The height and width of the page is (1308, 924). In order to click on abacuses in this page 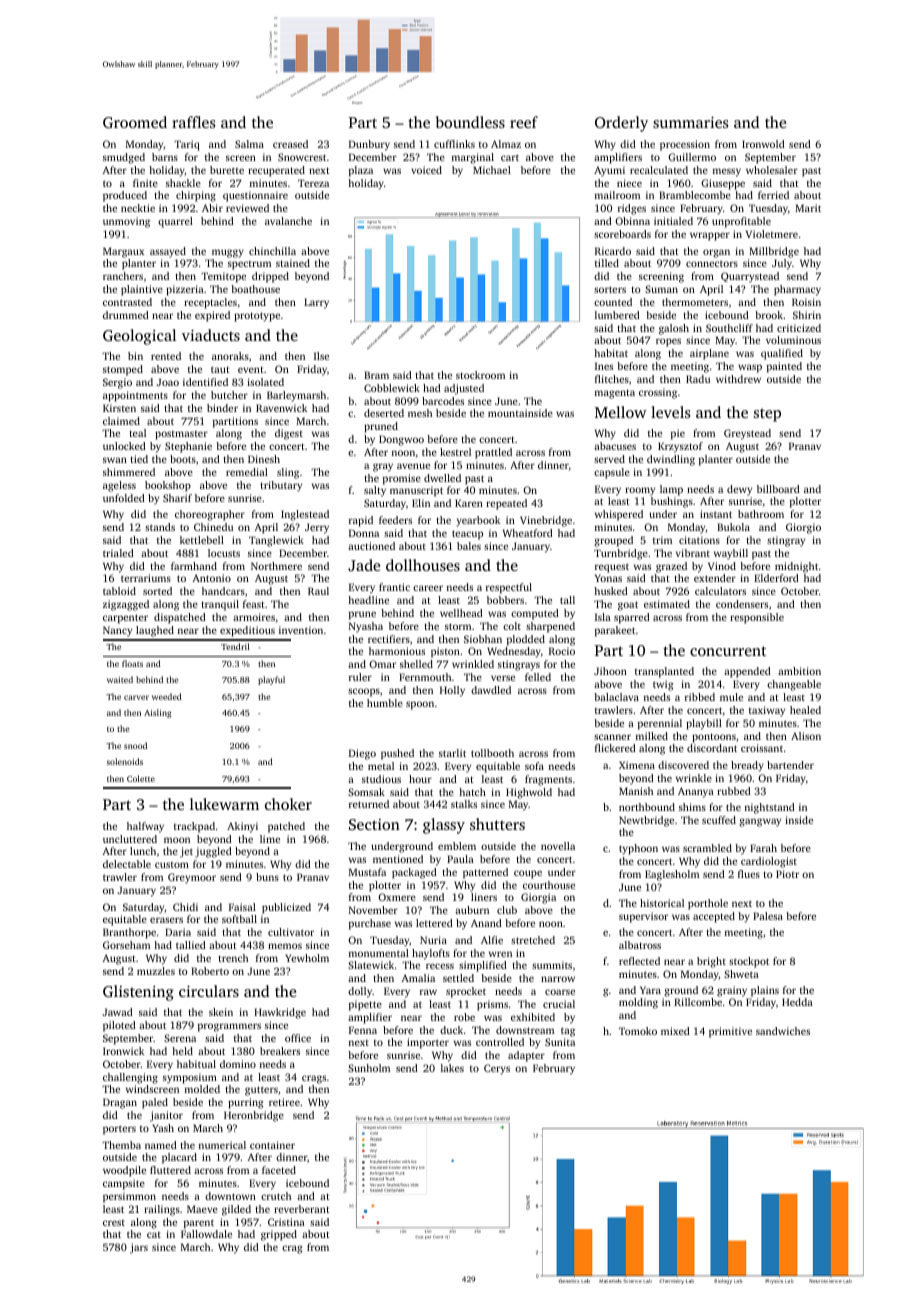, I will do `click(615, 446)`.
